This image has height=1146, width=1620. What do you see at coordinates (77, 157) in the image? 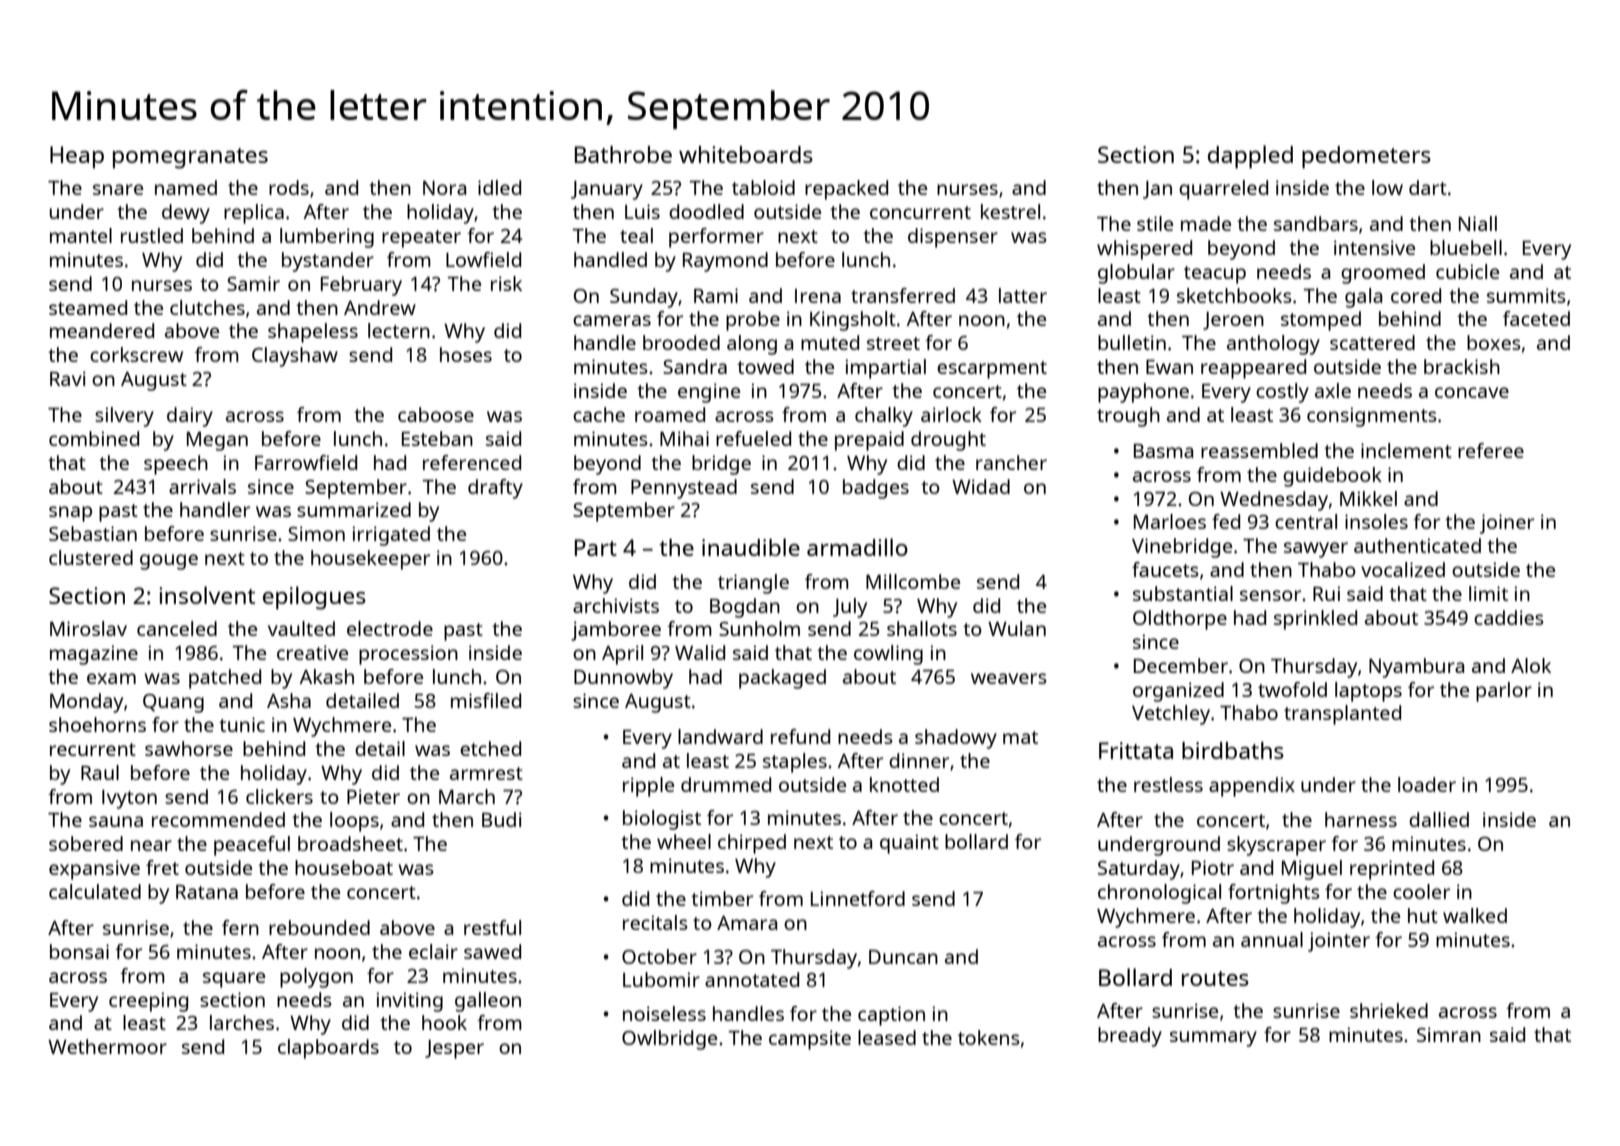
I see `Heap` at bounding box center [77, 157].
